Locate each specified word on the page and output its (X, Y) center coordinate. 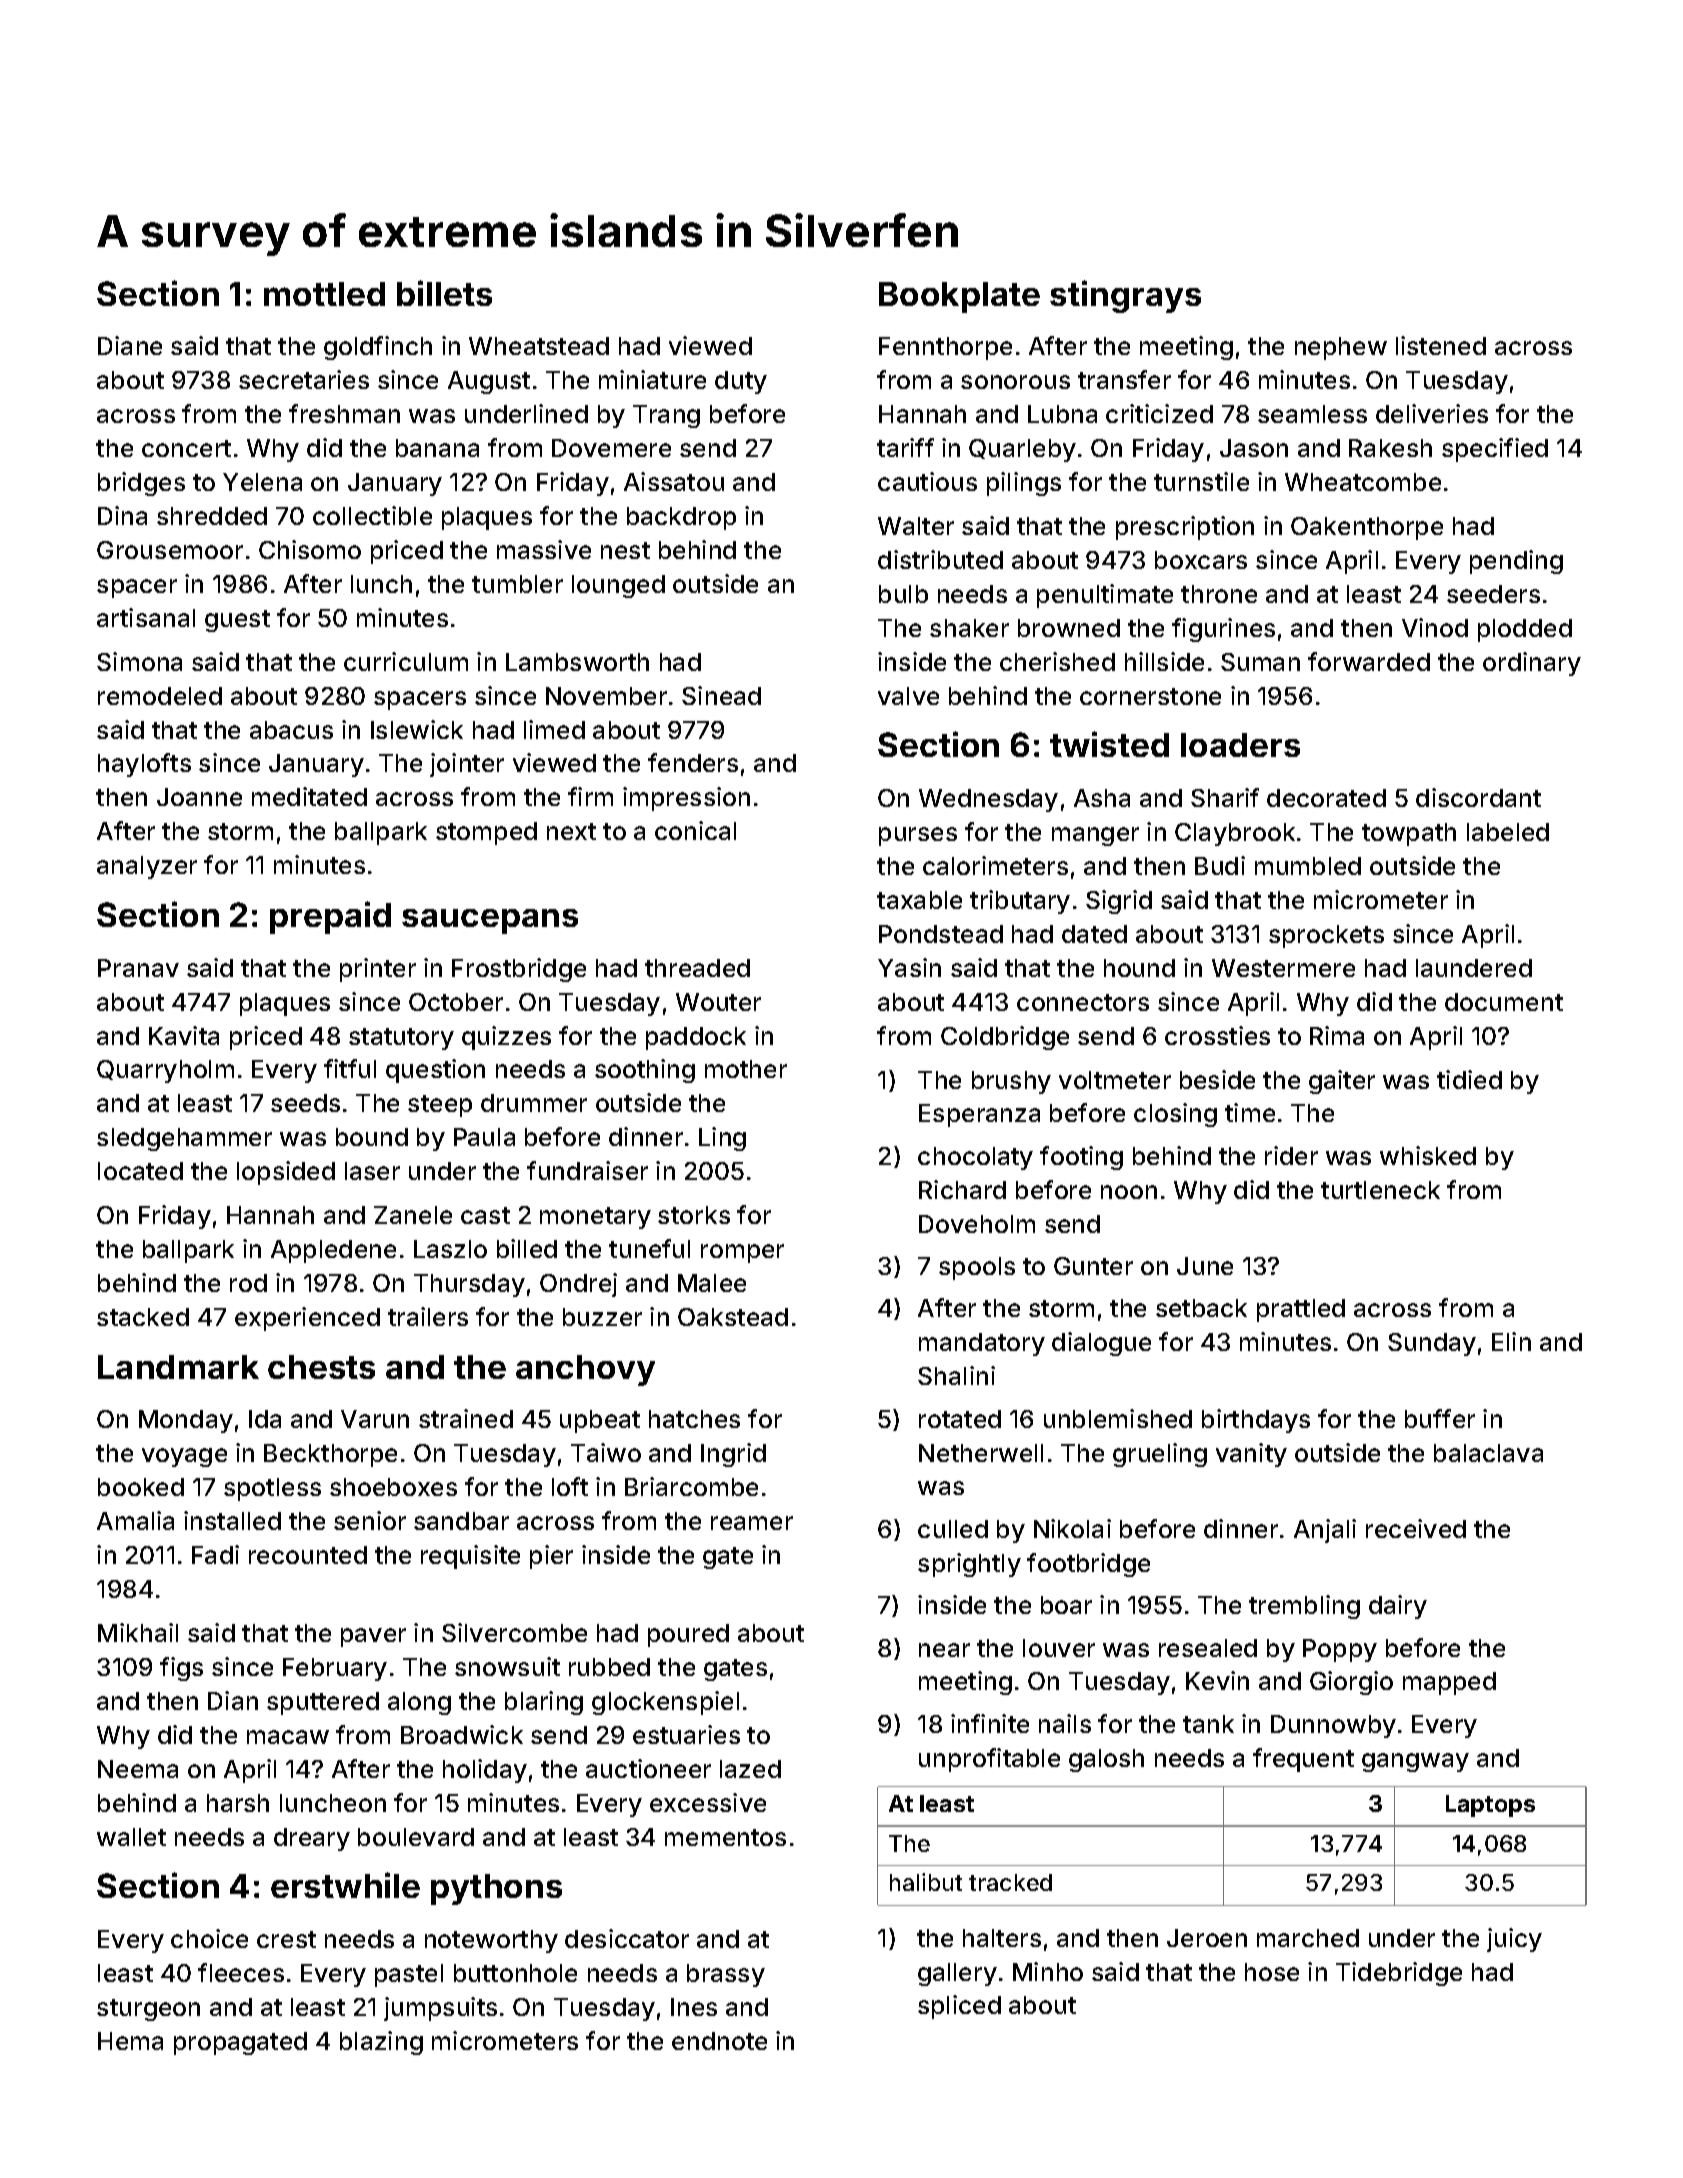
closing (1175, 1115)
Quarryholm (165, 1071)
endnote (719, 2041)
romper (742, 1253)
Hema (130, 2041)
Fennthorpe (945, 348)
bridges (141, 484)
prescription (1185, 528)
